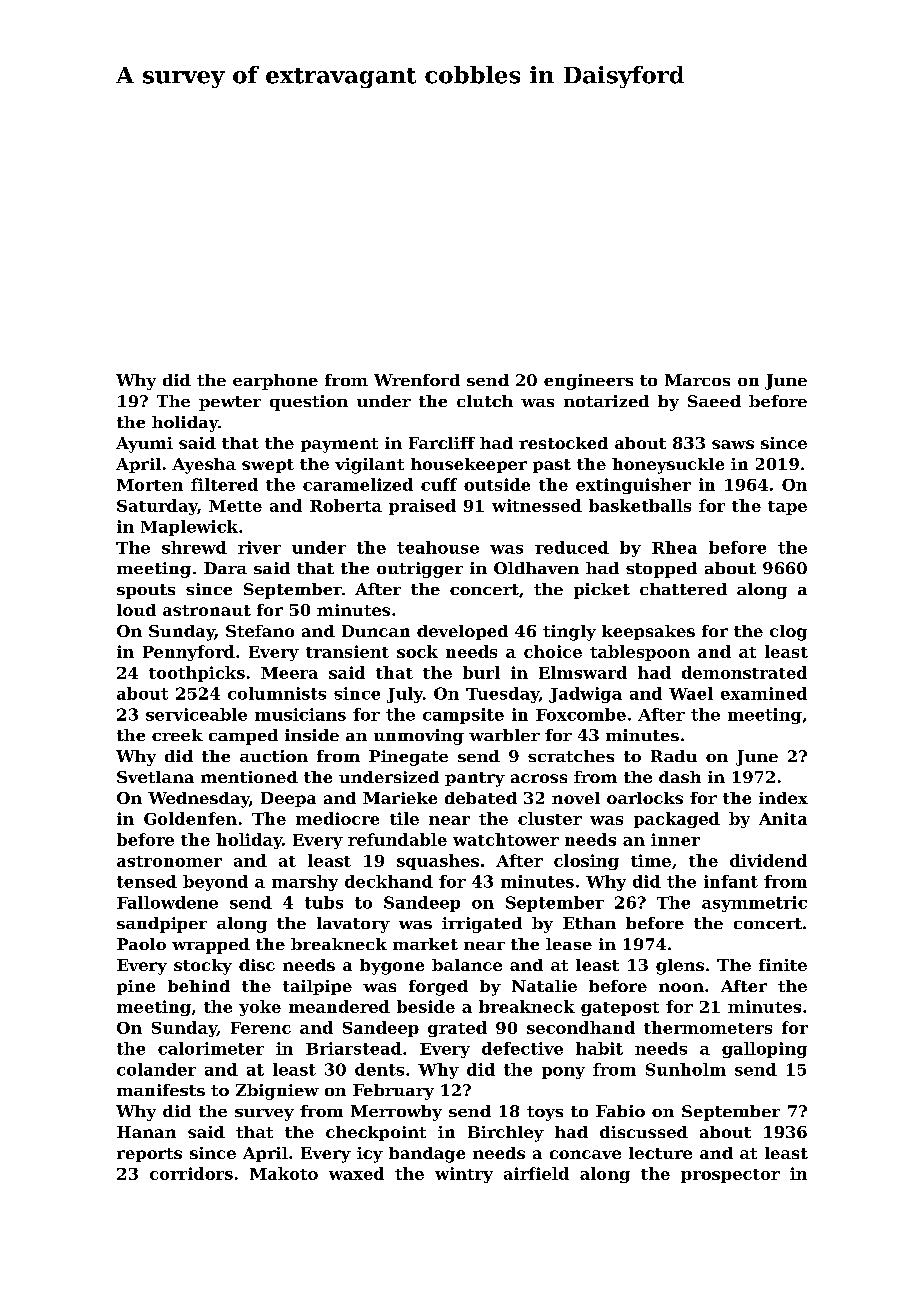 The height and width of the document is (1308, 924). Describe the element at coordinates (788, 633) in the document. I see `clog` at that location.
